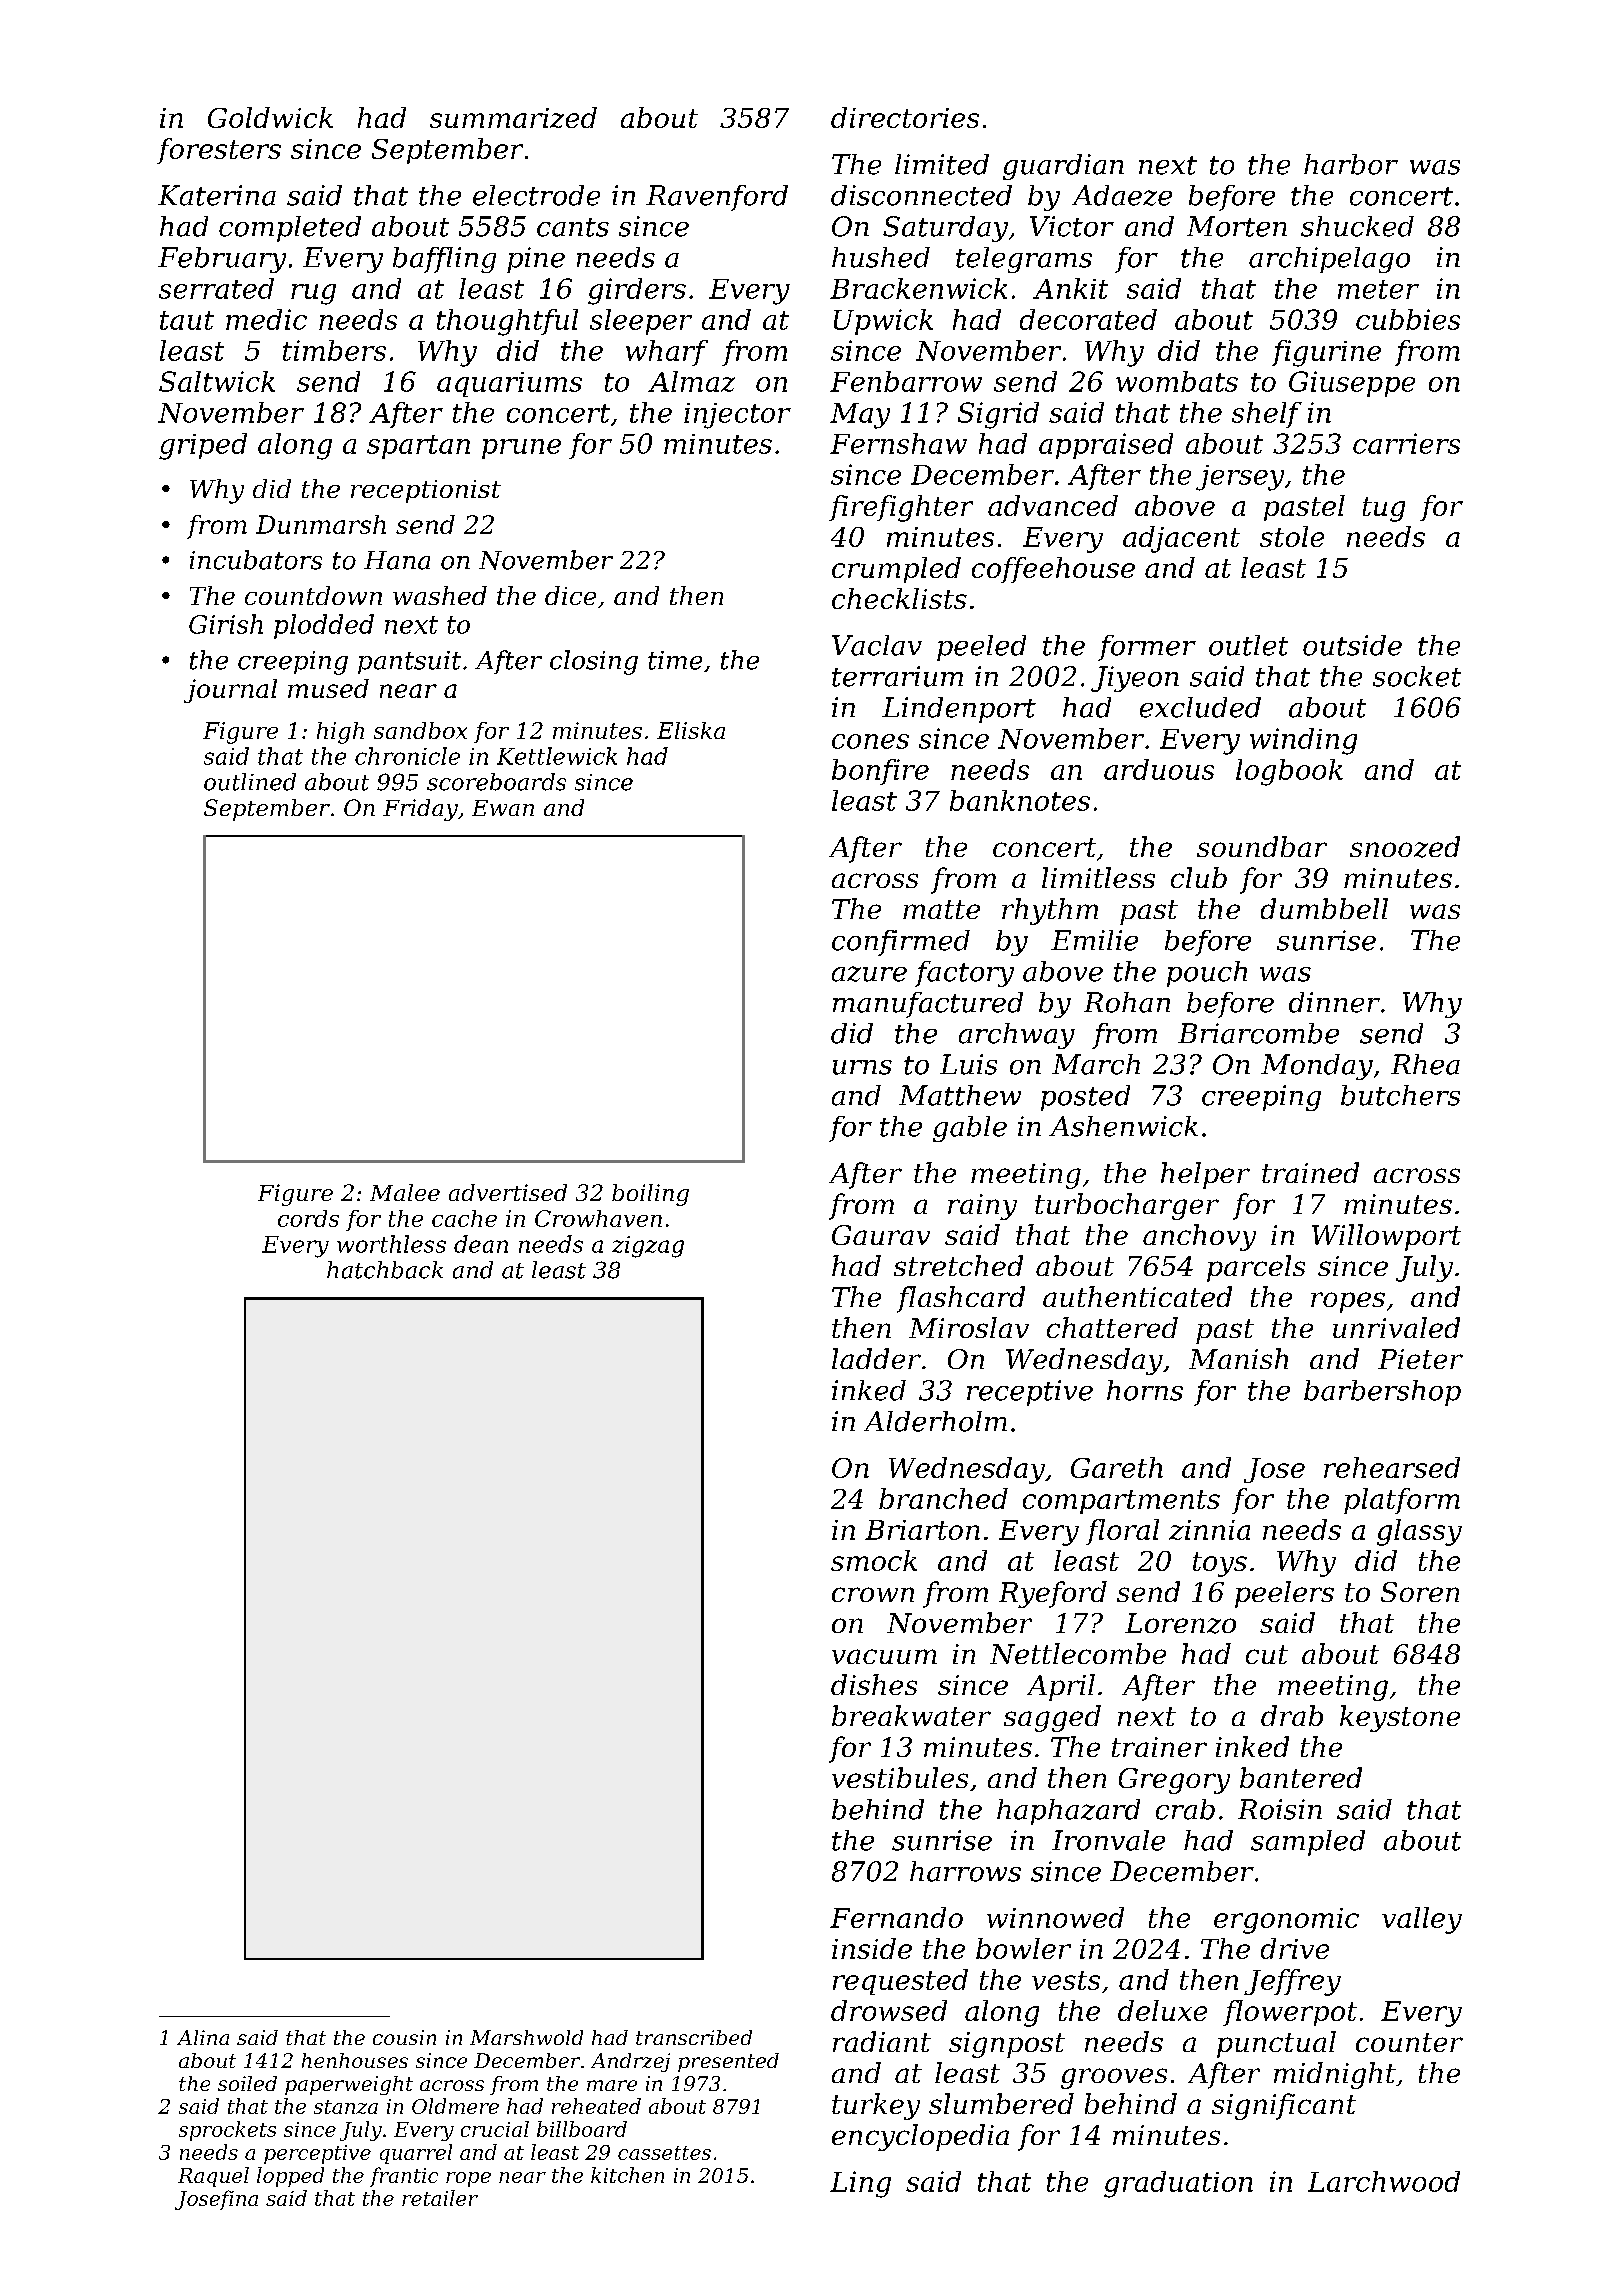 This document has width=1620, height=2292. What do you see at coordinates (1284, 1594) in the document?
I see `peelers` at bounding box center [1284, 1594].
